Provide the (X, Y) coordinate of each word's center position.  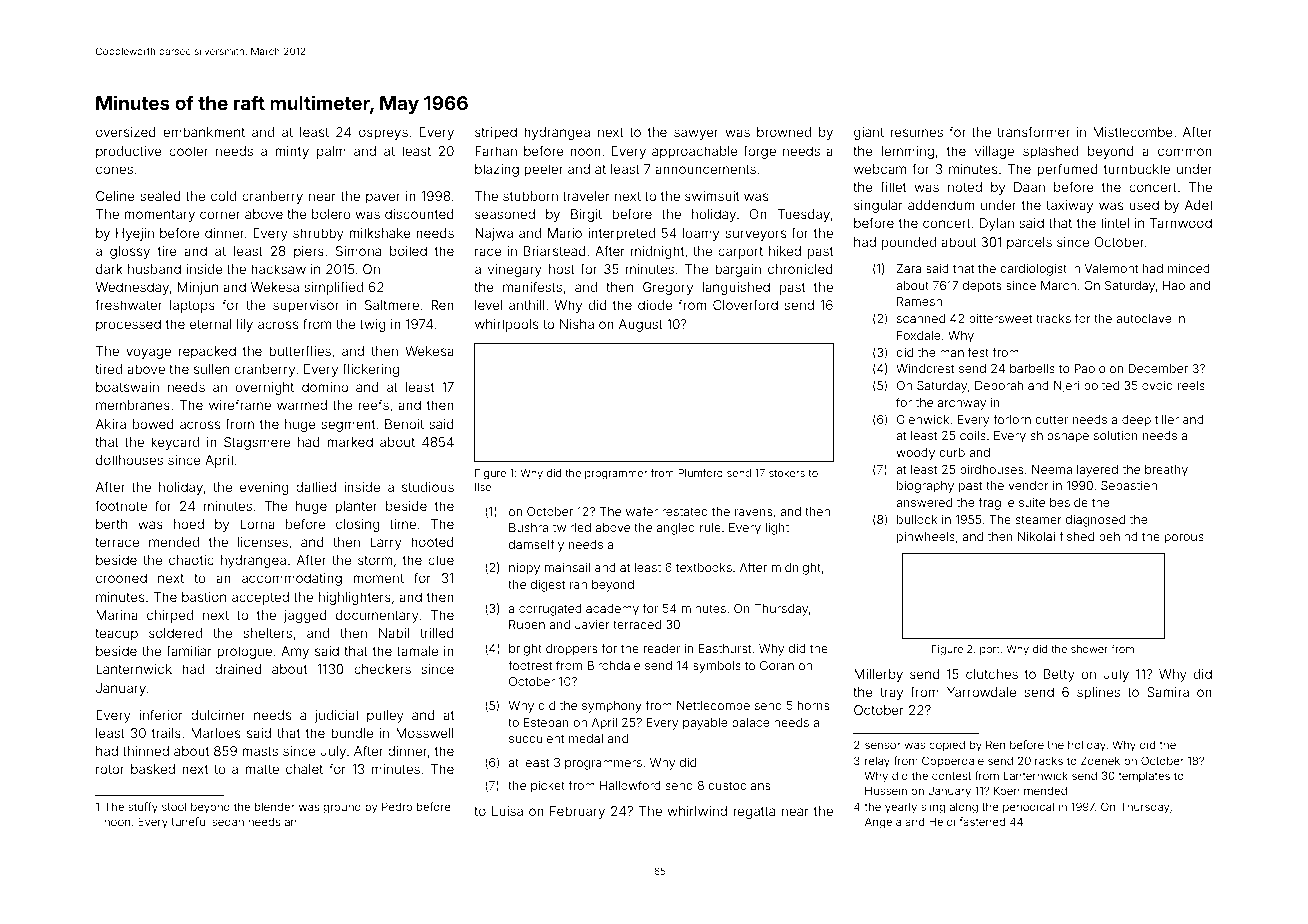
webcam (880, 169)
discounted (419, 214)
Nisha (577, 324)
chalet (304, 769)
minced (1188, 268)
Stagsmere (257, 443)
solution (1116, 435)
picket (548, 787)
